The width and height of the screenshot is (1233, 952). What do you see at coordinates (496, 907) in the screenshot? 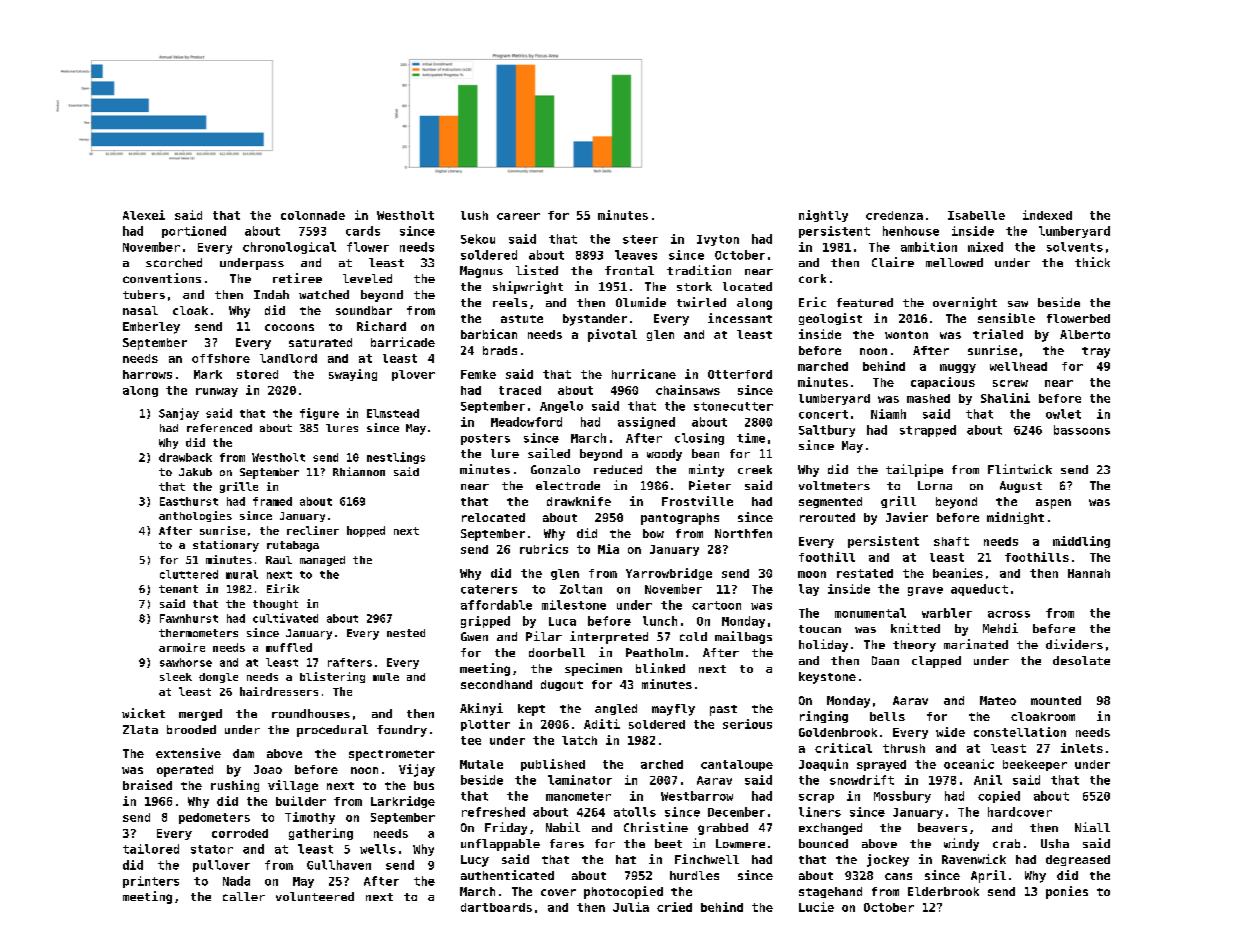
I see `dartboards` at bounding box center [496, 907].
